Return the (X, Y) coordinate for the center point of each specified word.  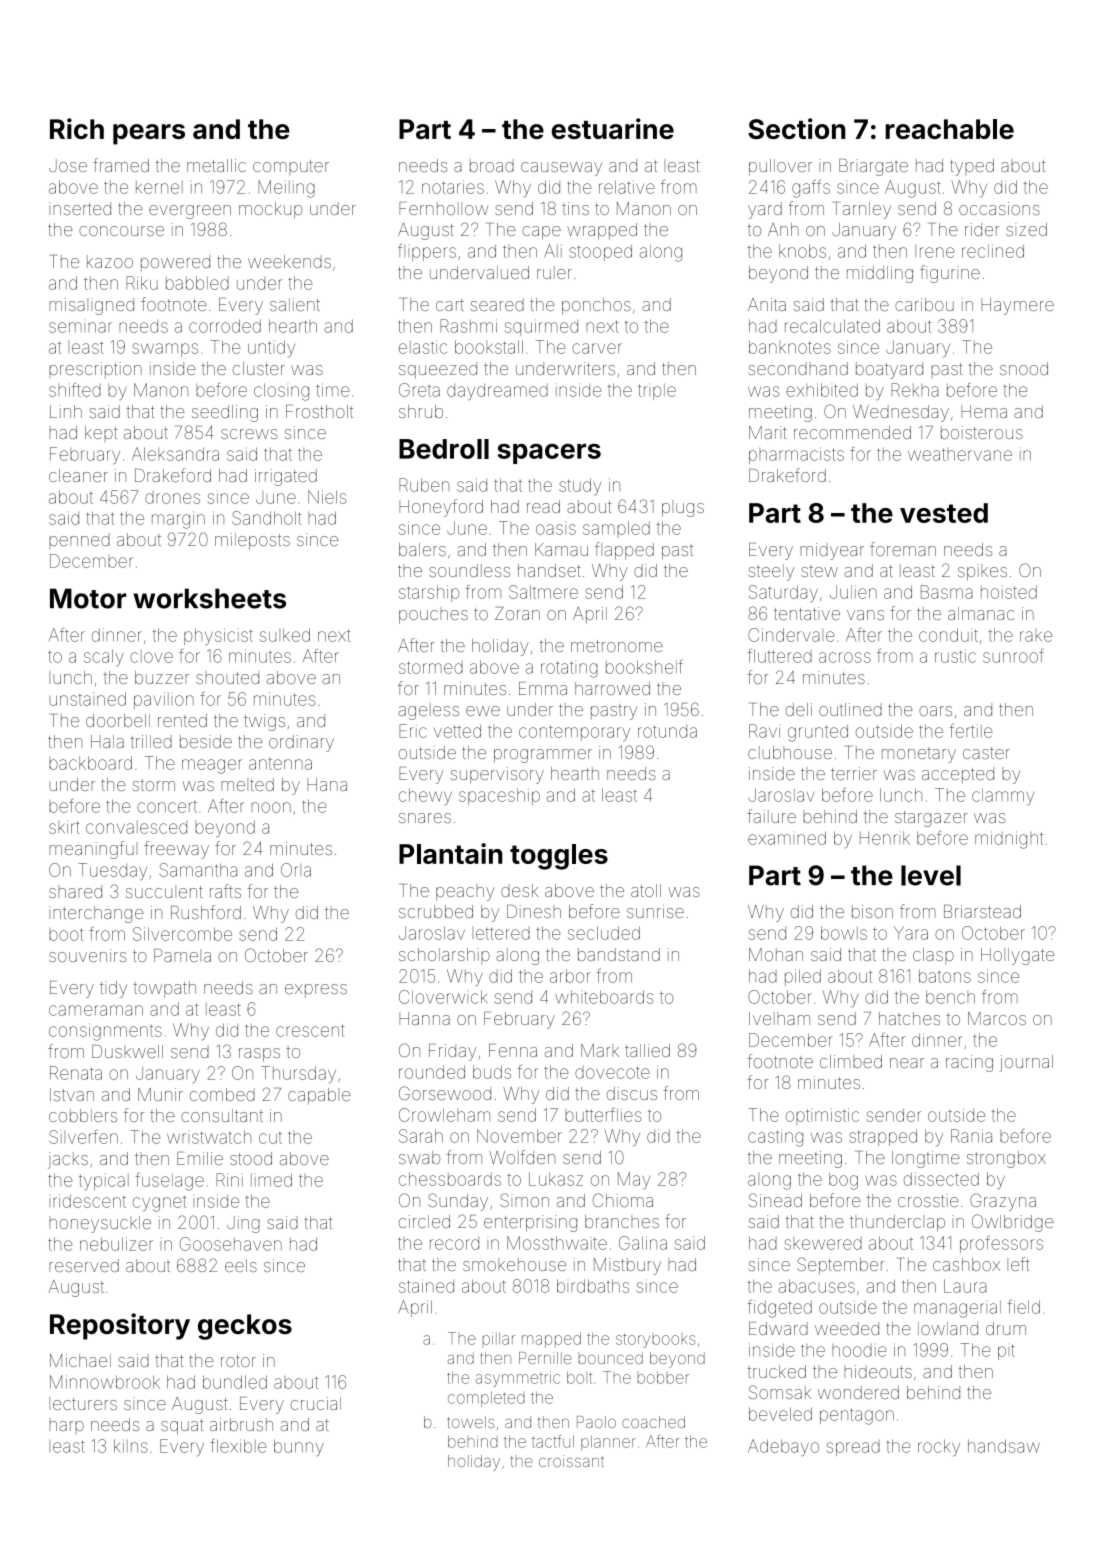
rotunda (667, 731)
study (580, 486)
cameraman (96, 1010)
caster (986, 753)
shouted (227, 677)
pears (149, 134)
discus (632, 1093)
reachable (949, 129)
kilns (131, 1446)
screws (249, 434)
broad (492, 165)
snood (1024, 368)
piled (803, 977)
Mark (600, 1050)
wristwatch (209, 1137)
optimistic (822, 1116)
